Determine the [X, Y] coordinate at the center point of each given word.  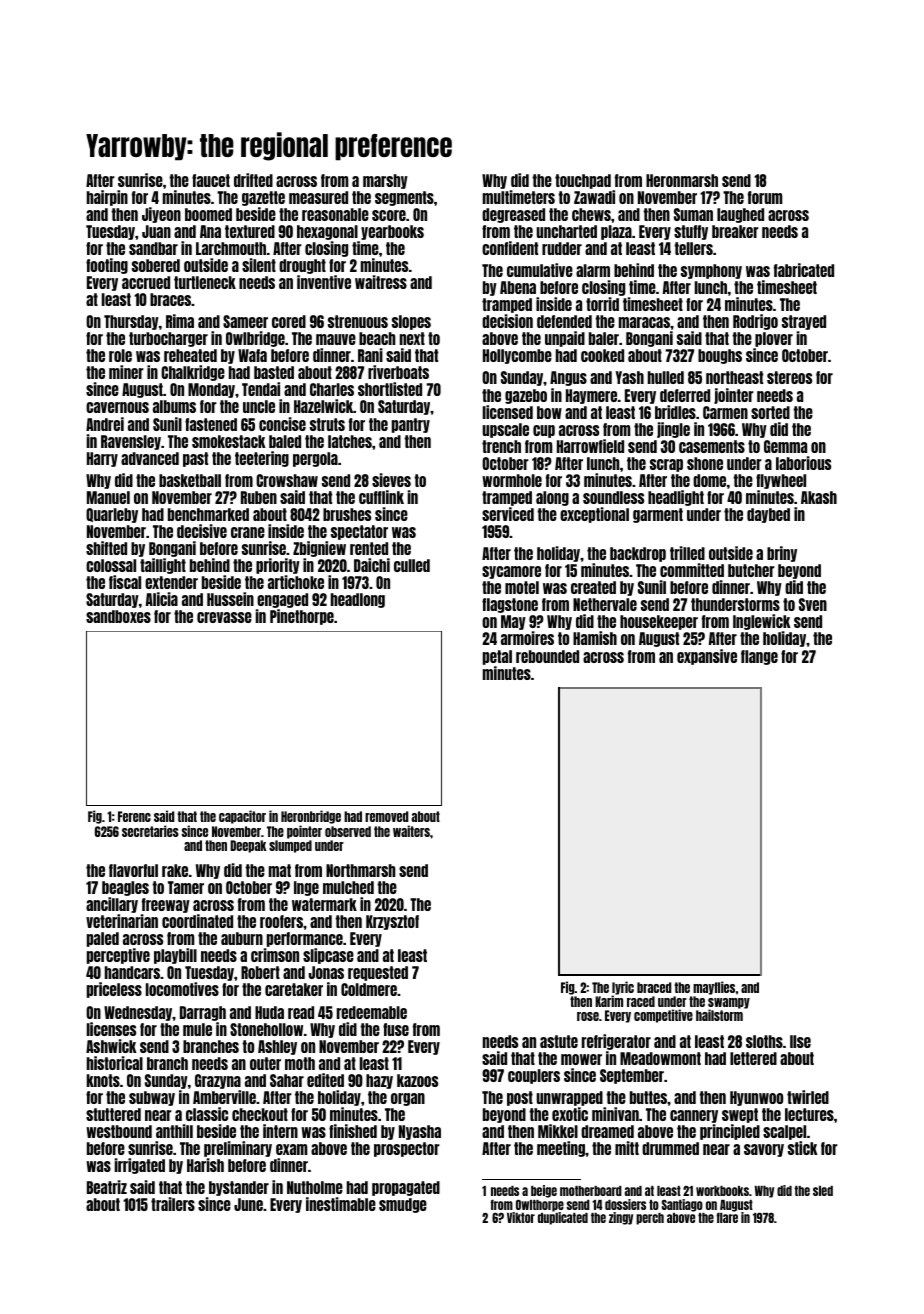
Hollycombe [517, 356]
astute [559, 1041]
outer [265, 1063]
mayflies [714, 988]
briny [782, 554]
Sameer [245, 321]
